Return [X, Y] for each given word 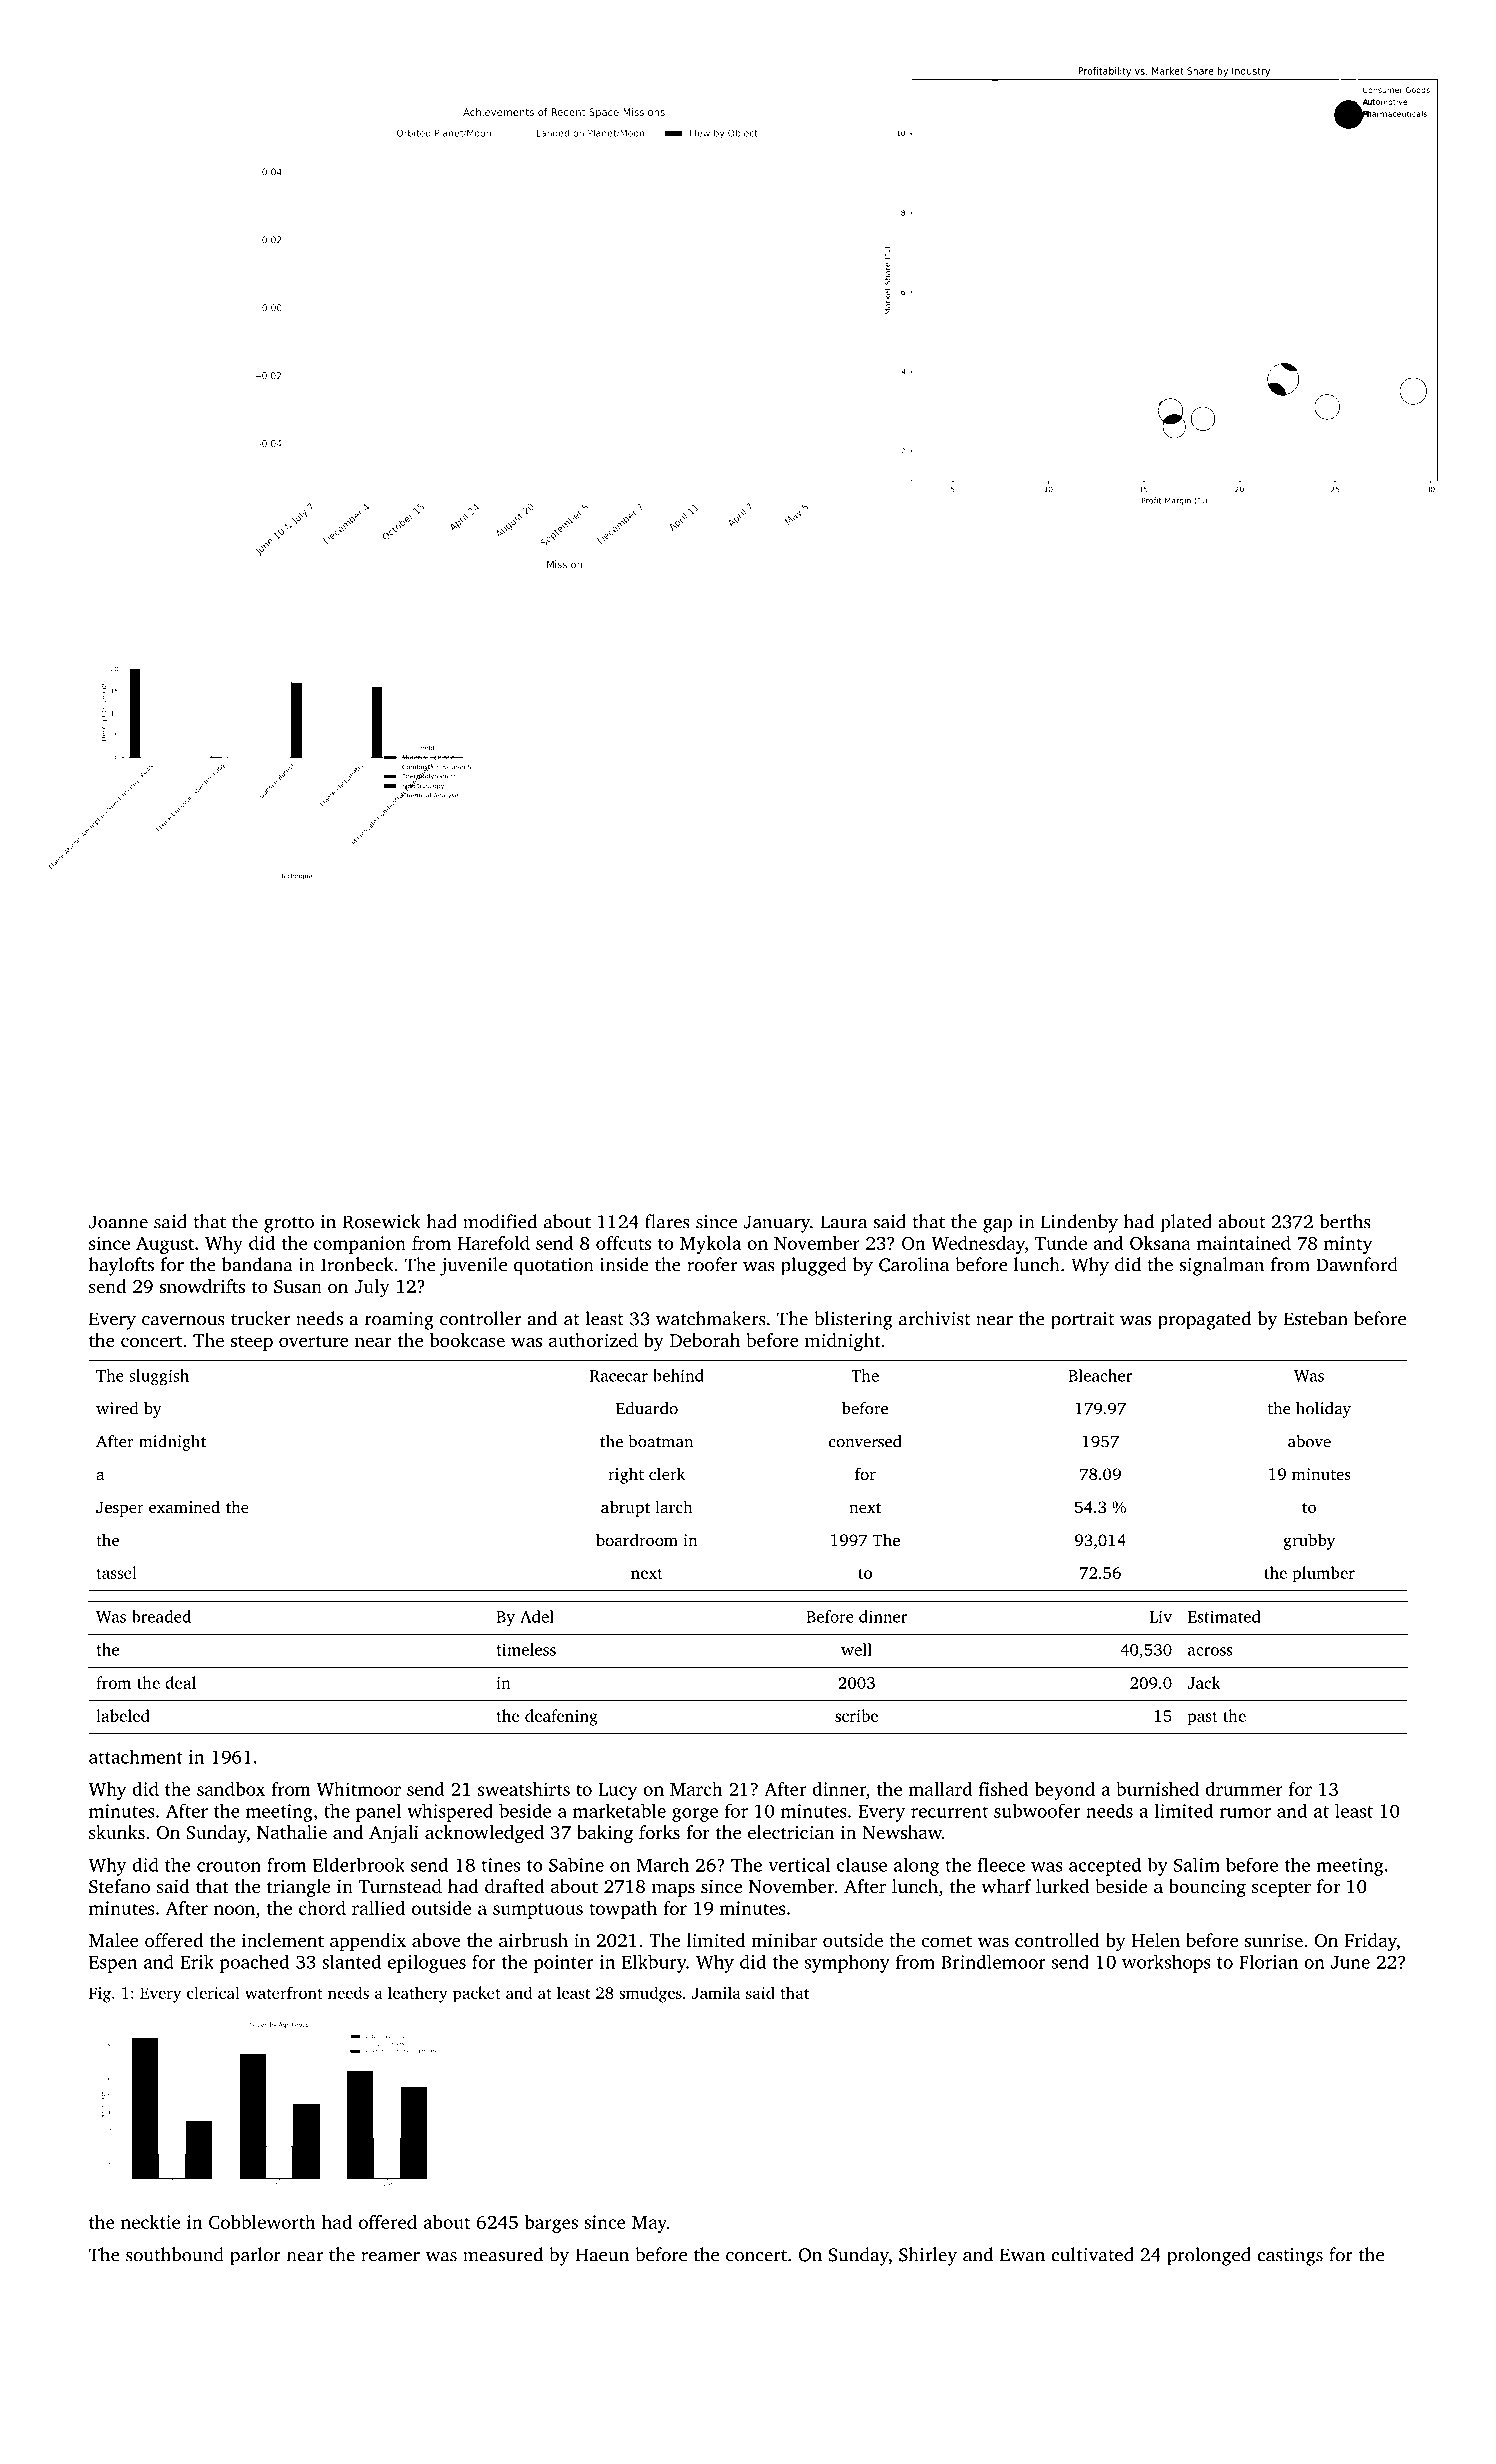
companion [360, 1245]
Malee [113, 1940]
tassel [116, 1572]
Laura [843, 1222]
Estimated [1224, 1616]
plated [1186, 1223]
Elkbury [654, 1964]
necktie [150, 2222]
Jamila [716, 1992]
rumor [1245, 1813]
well [856, 1649]
